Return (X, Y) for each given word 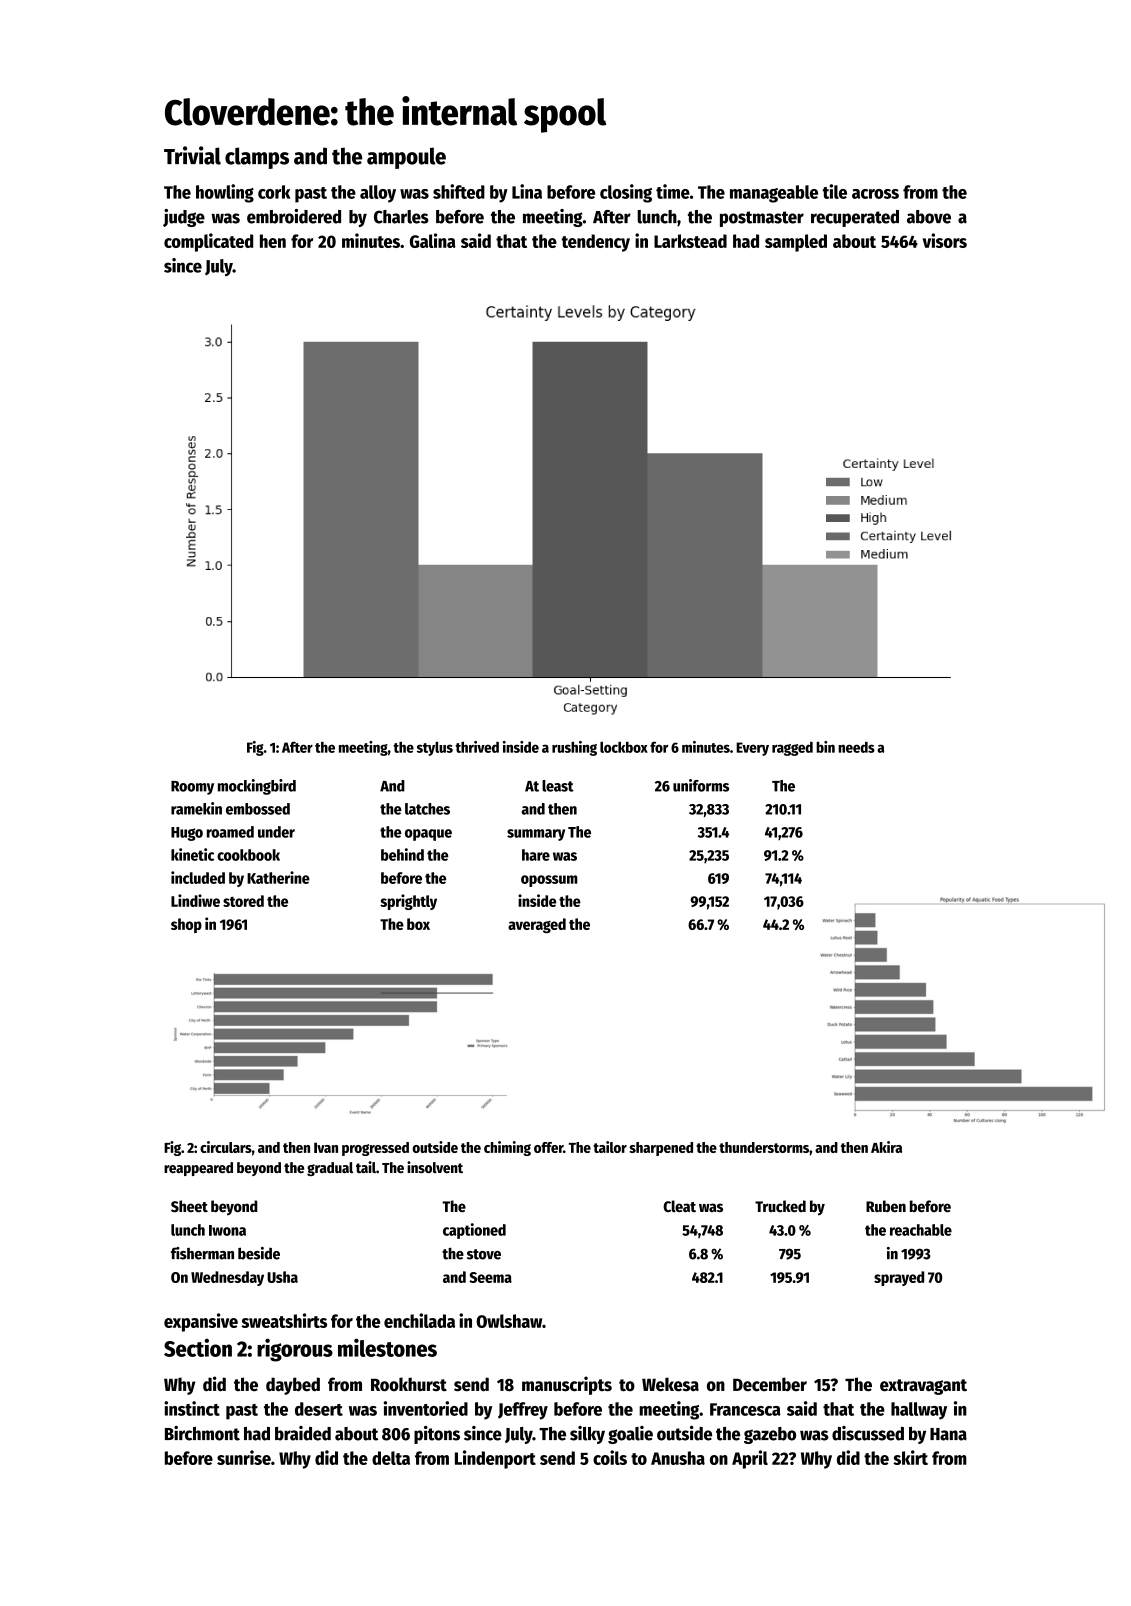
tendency (596, 243)
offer (548, 1147)
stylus (435, 749)
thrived (477, 747)
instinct (192, 1408)
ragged (792, 749)
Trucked (780, 1206)
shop (186, 925)
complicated (208, 242)
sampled (796, 243)
